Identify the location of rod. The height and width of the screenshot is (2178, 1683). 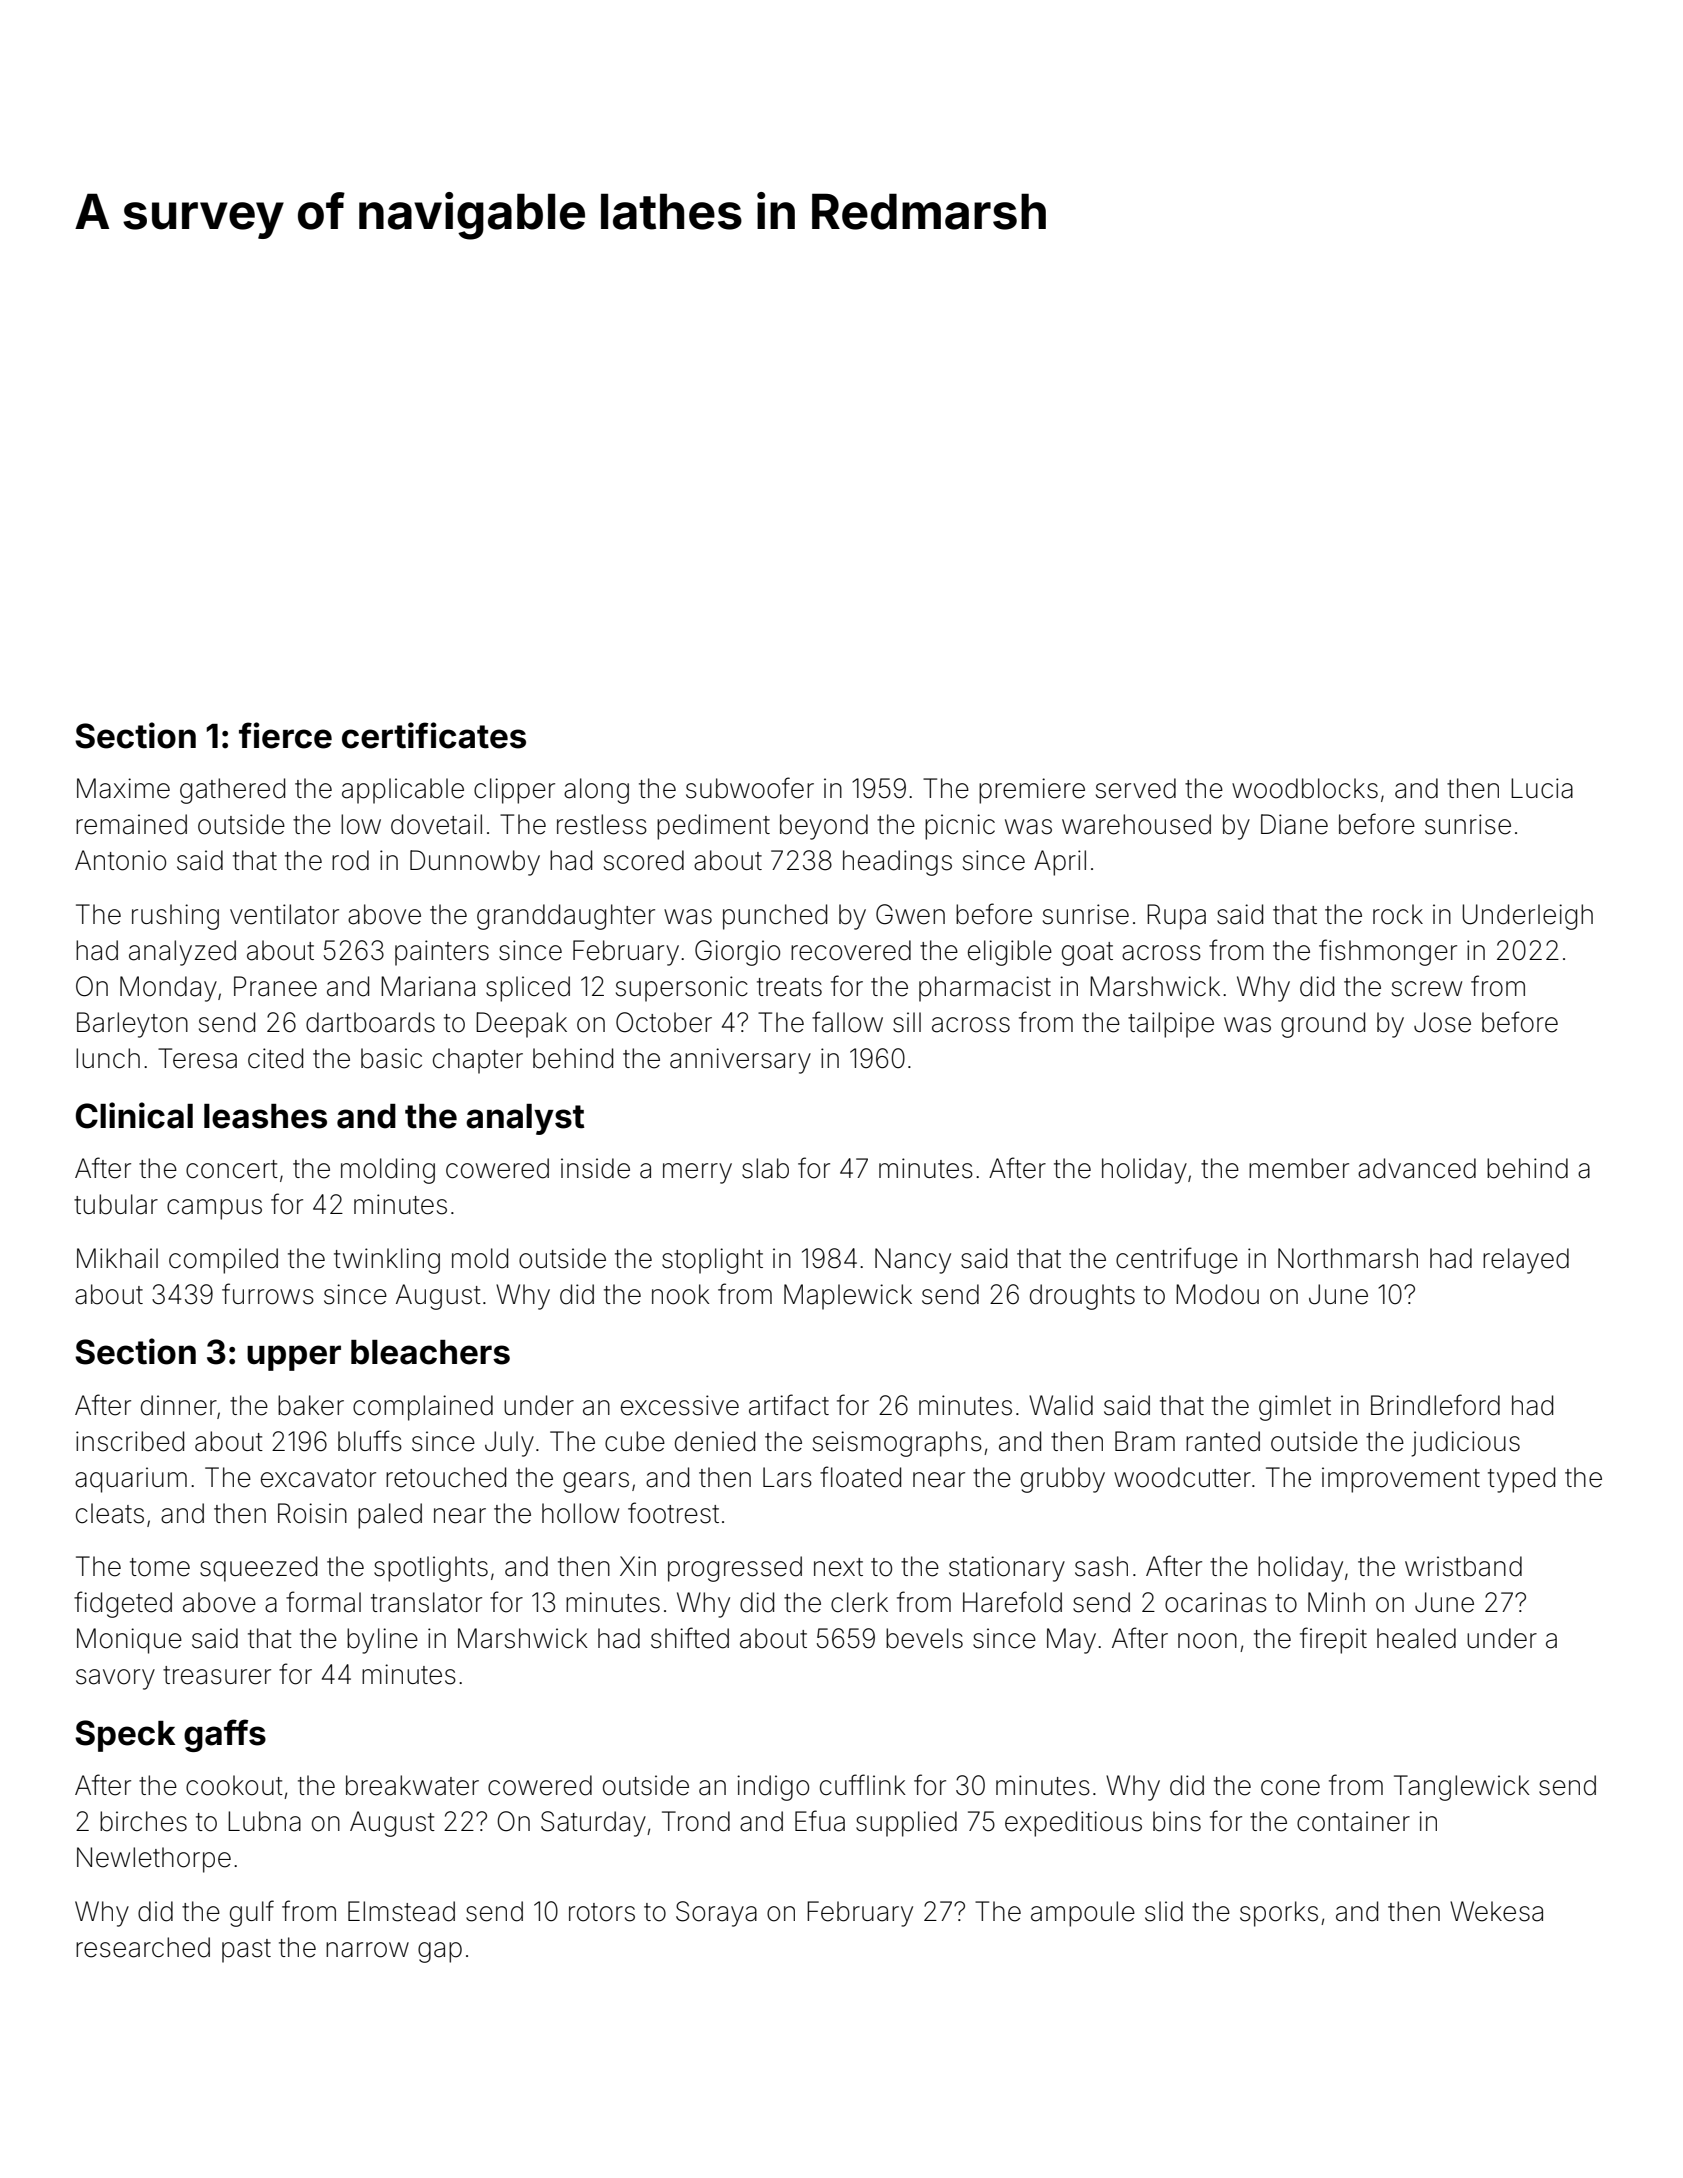
(350, 860).
